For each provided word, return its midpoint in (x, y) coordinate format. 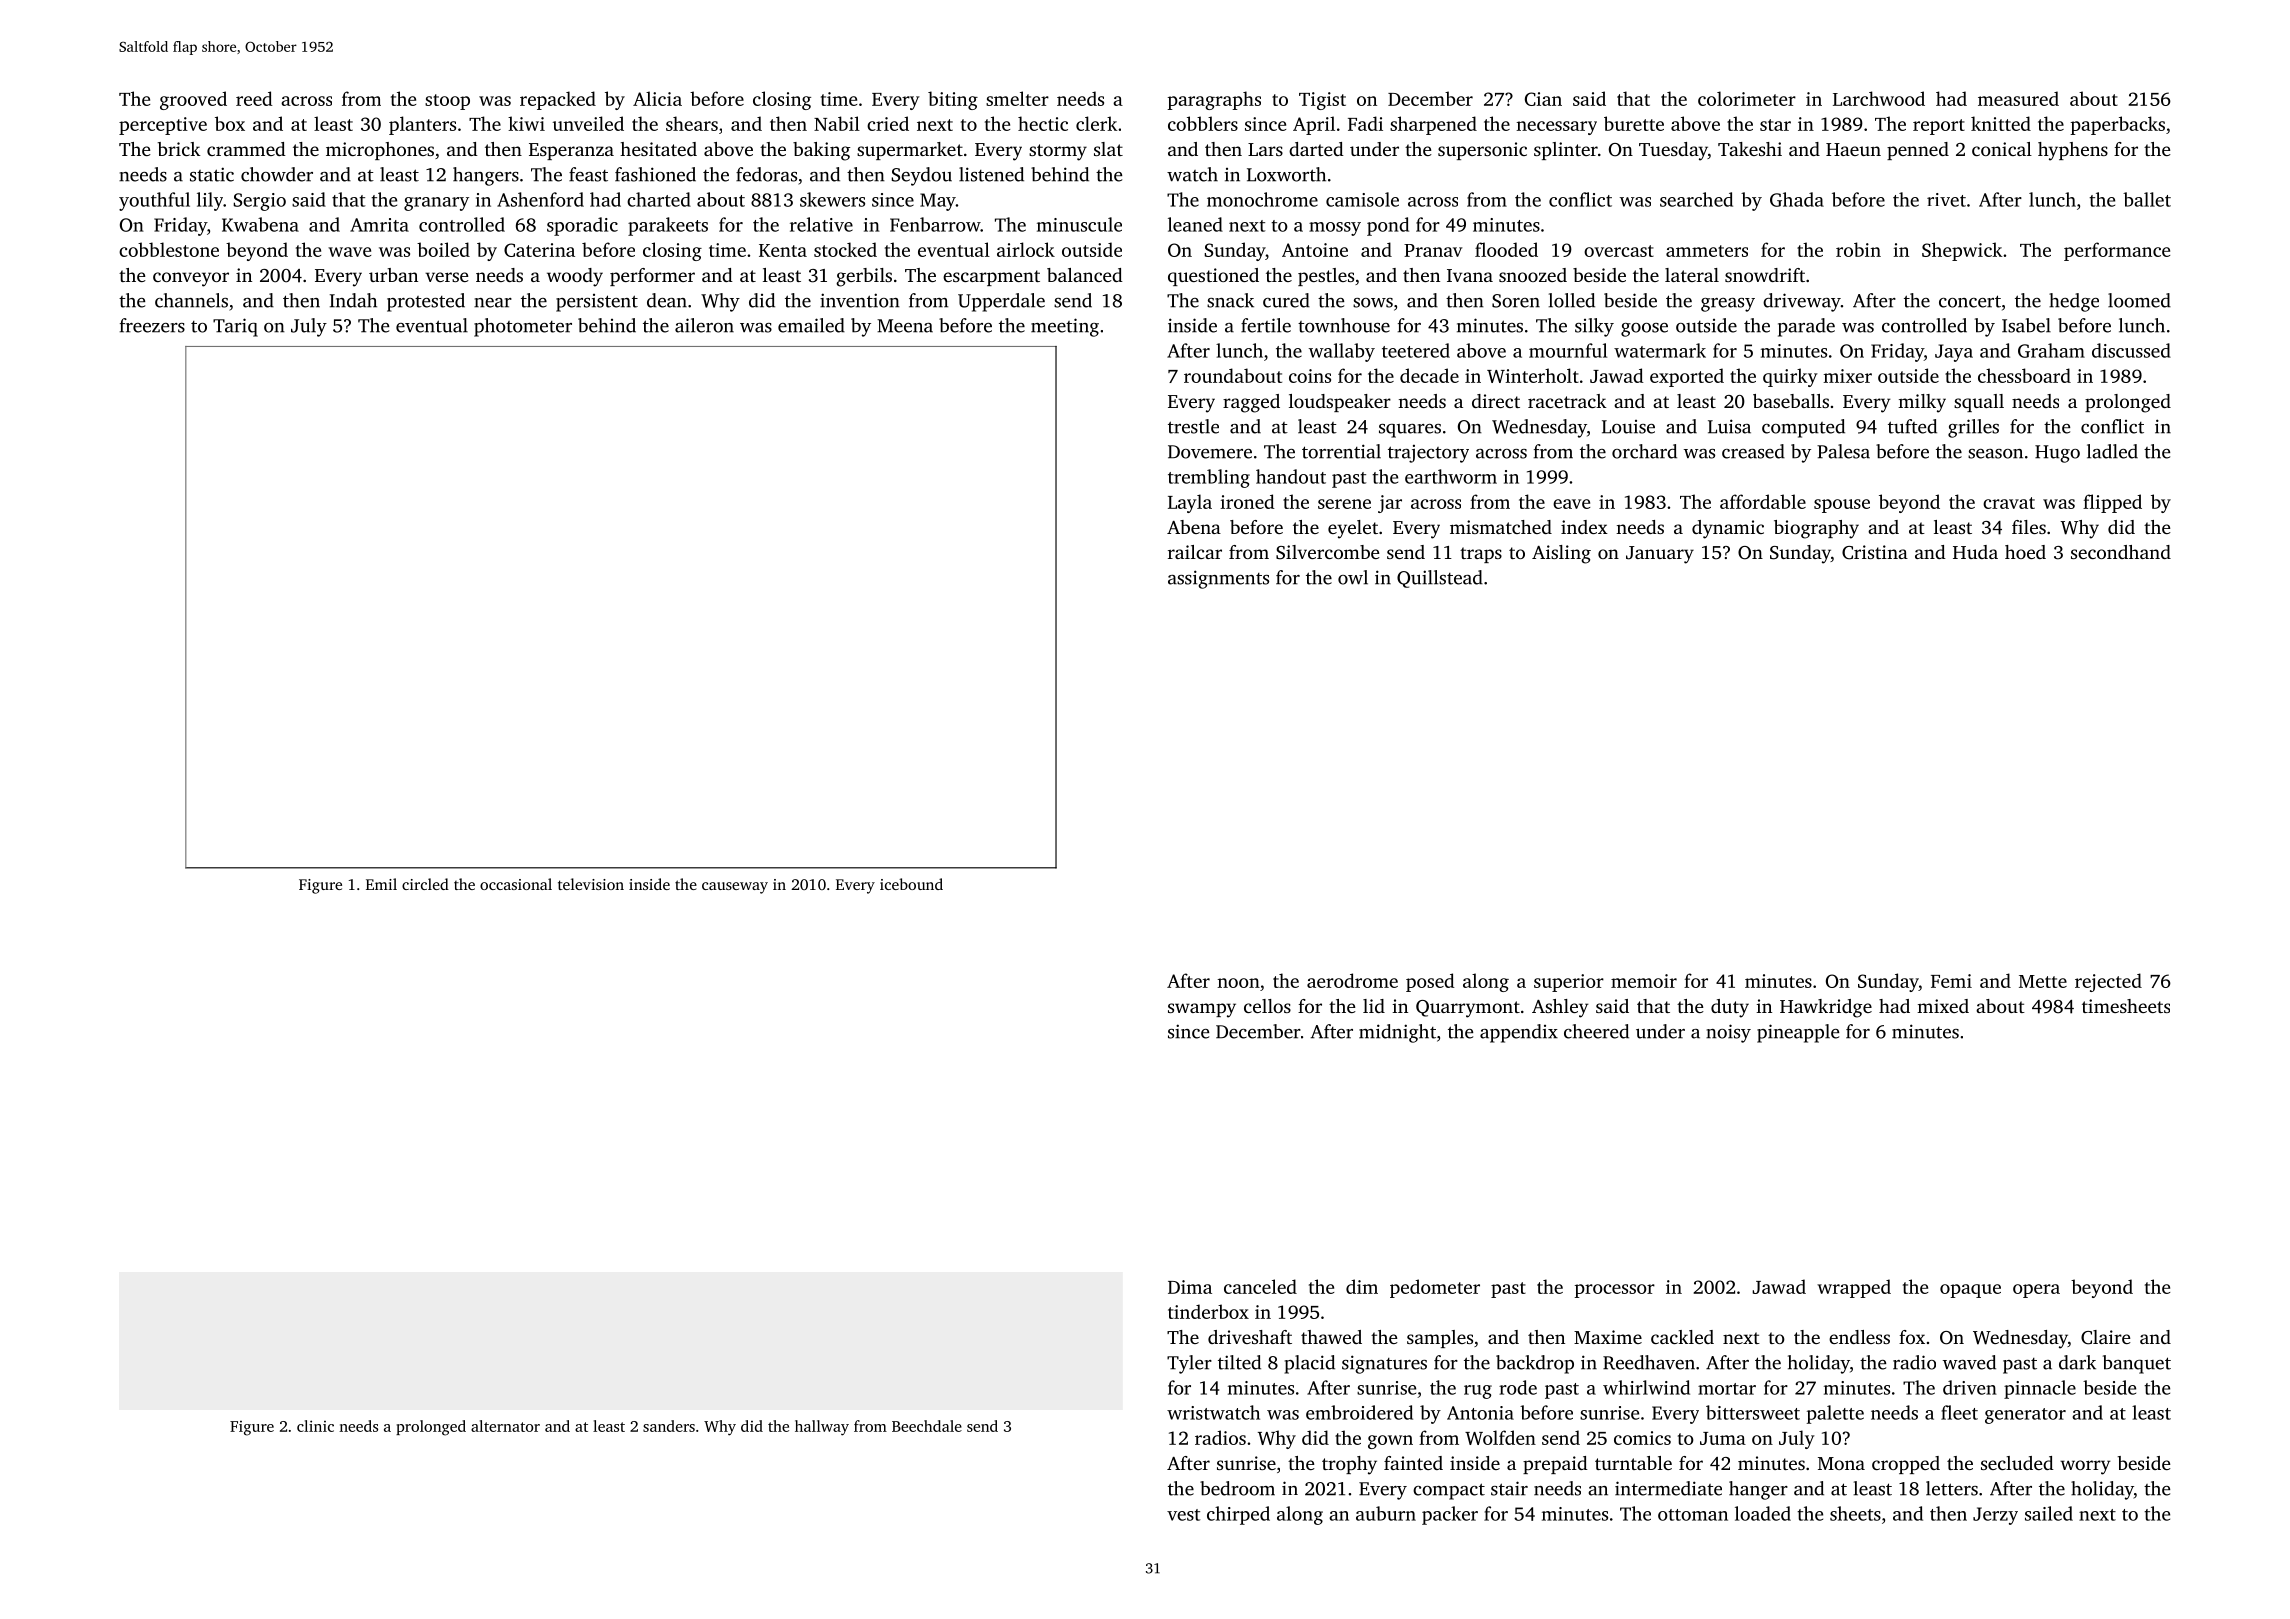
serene (1344, 504)
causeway (735, 888)
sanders (669, 1426)
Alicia (657, 98)
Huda (1975, 552)
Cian (1543, 99)
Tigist (1322, 101)
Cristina (1875, 552)
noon (1238, 983)
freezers (152, 325)
